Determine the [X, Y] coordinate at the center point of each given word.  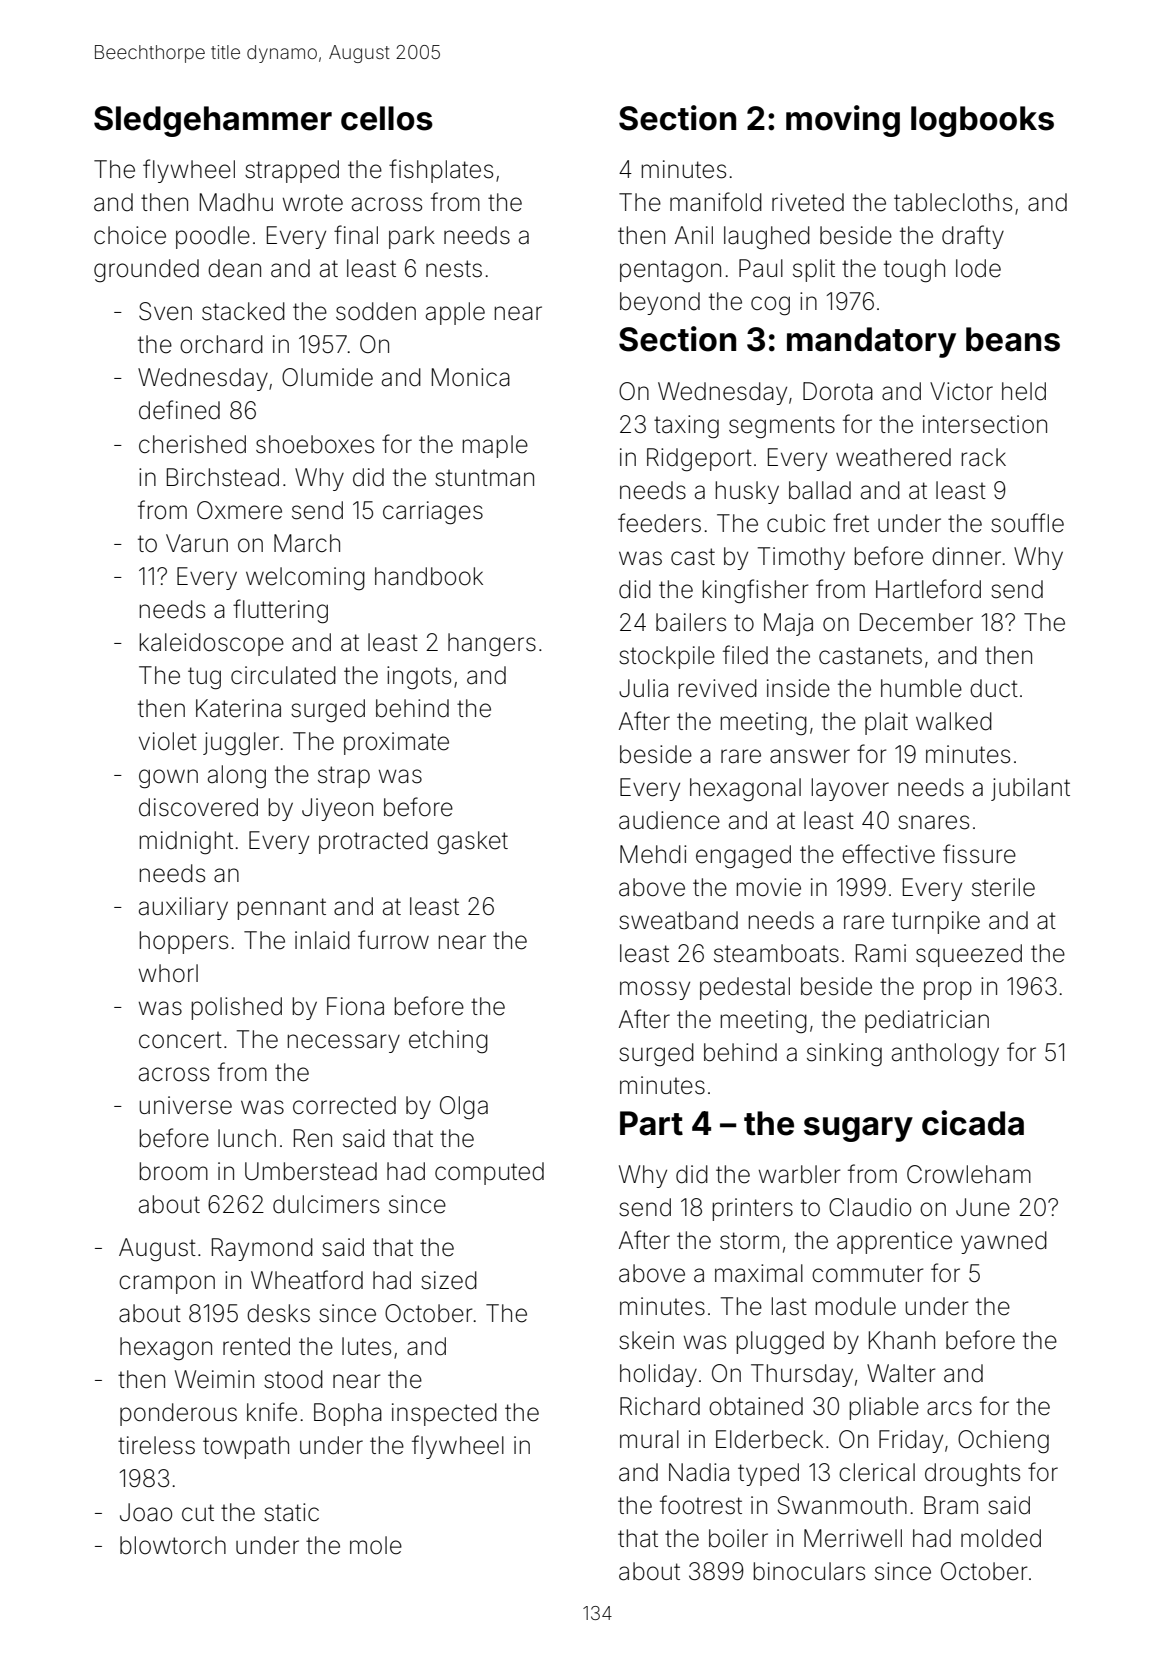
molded [1001, 1538]
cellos [387, 118]
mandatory [871, 342]
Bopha [348, 1414]
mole [376, 1545]
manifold [716, 202]
